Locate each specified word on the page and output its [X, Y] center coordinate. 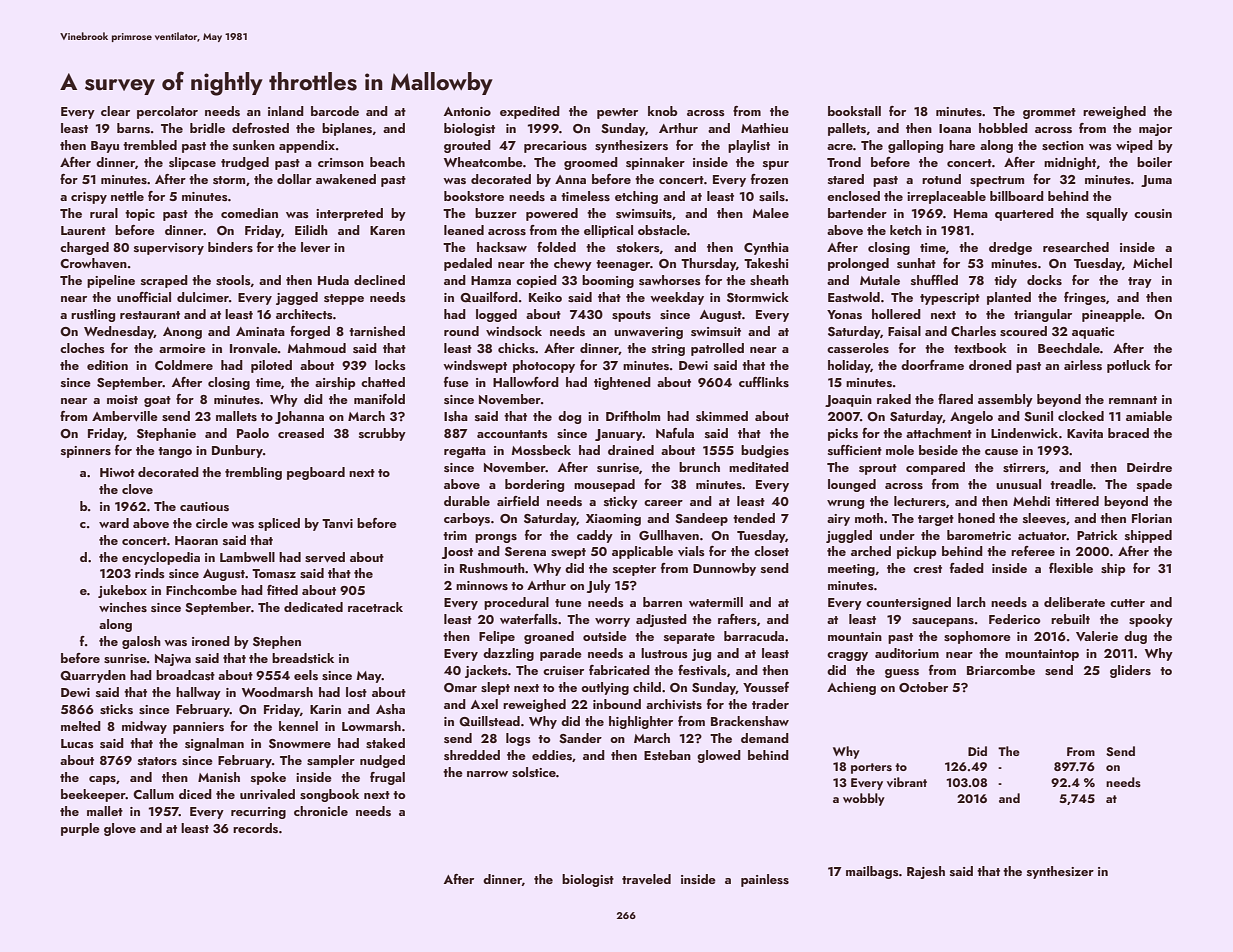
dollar [294, 179]
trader [770, 704]
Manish [219, 777]
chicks [516, 348]
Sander [580, 738]
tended [754, 518]
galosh [141, 642]
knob [662, 111]
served [325, 557]
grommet [1049, 113]
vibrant [907, 782]
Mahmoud [316, 348]
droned [990, 365]
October [923, 687]
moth [869, 518]
